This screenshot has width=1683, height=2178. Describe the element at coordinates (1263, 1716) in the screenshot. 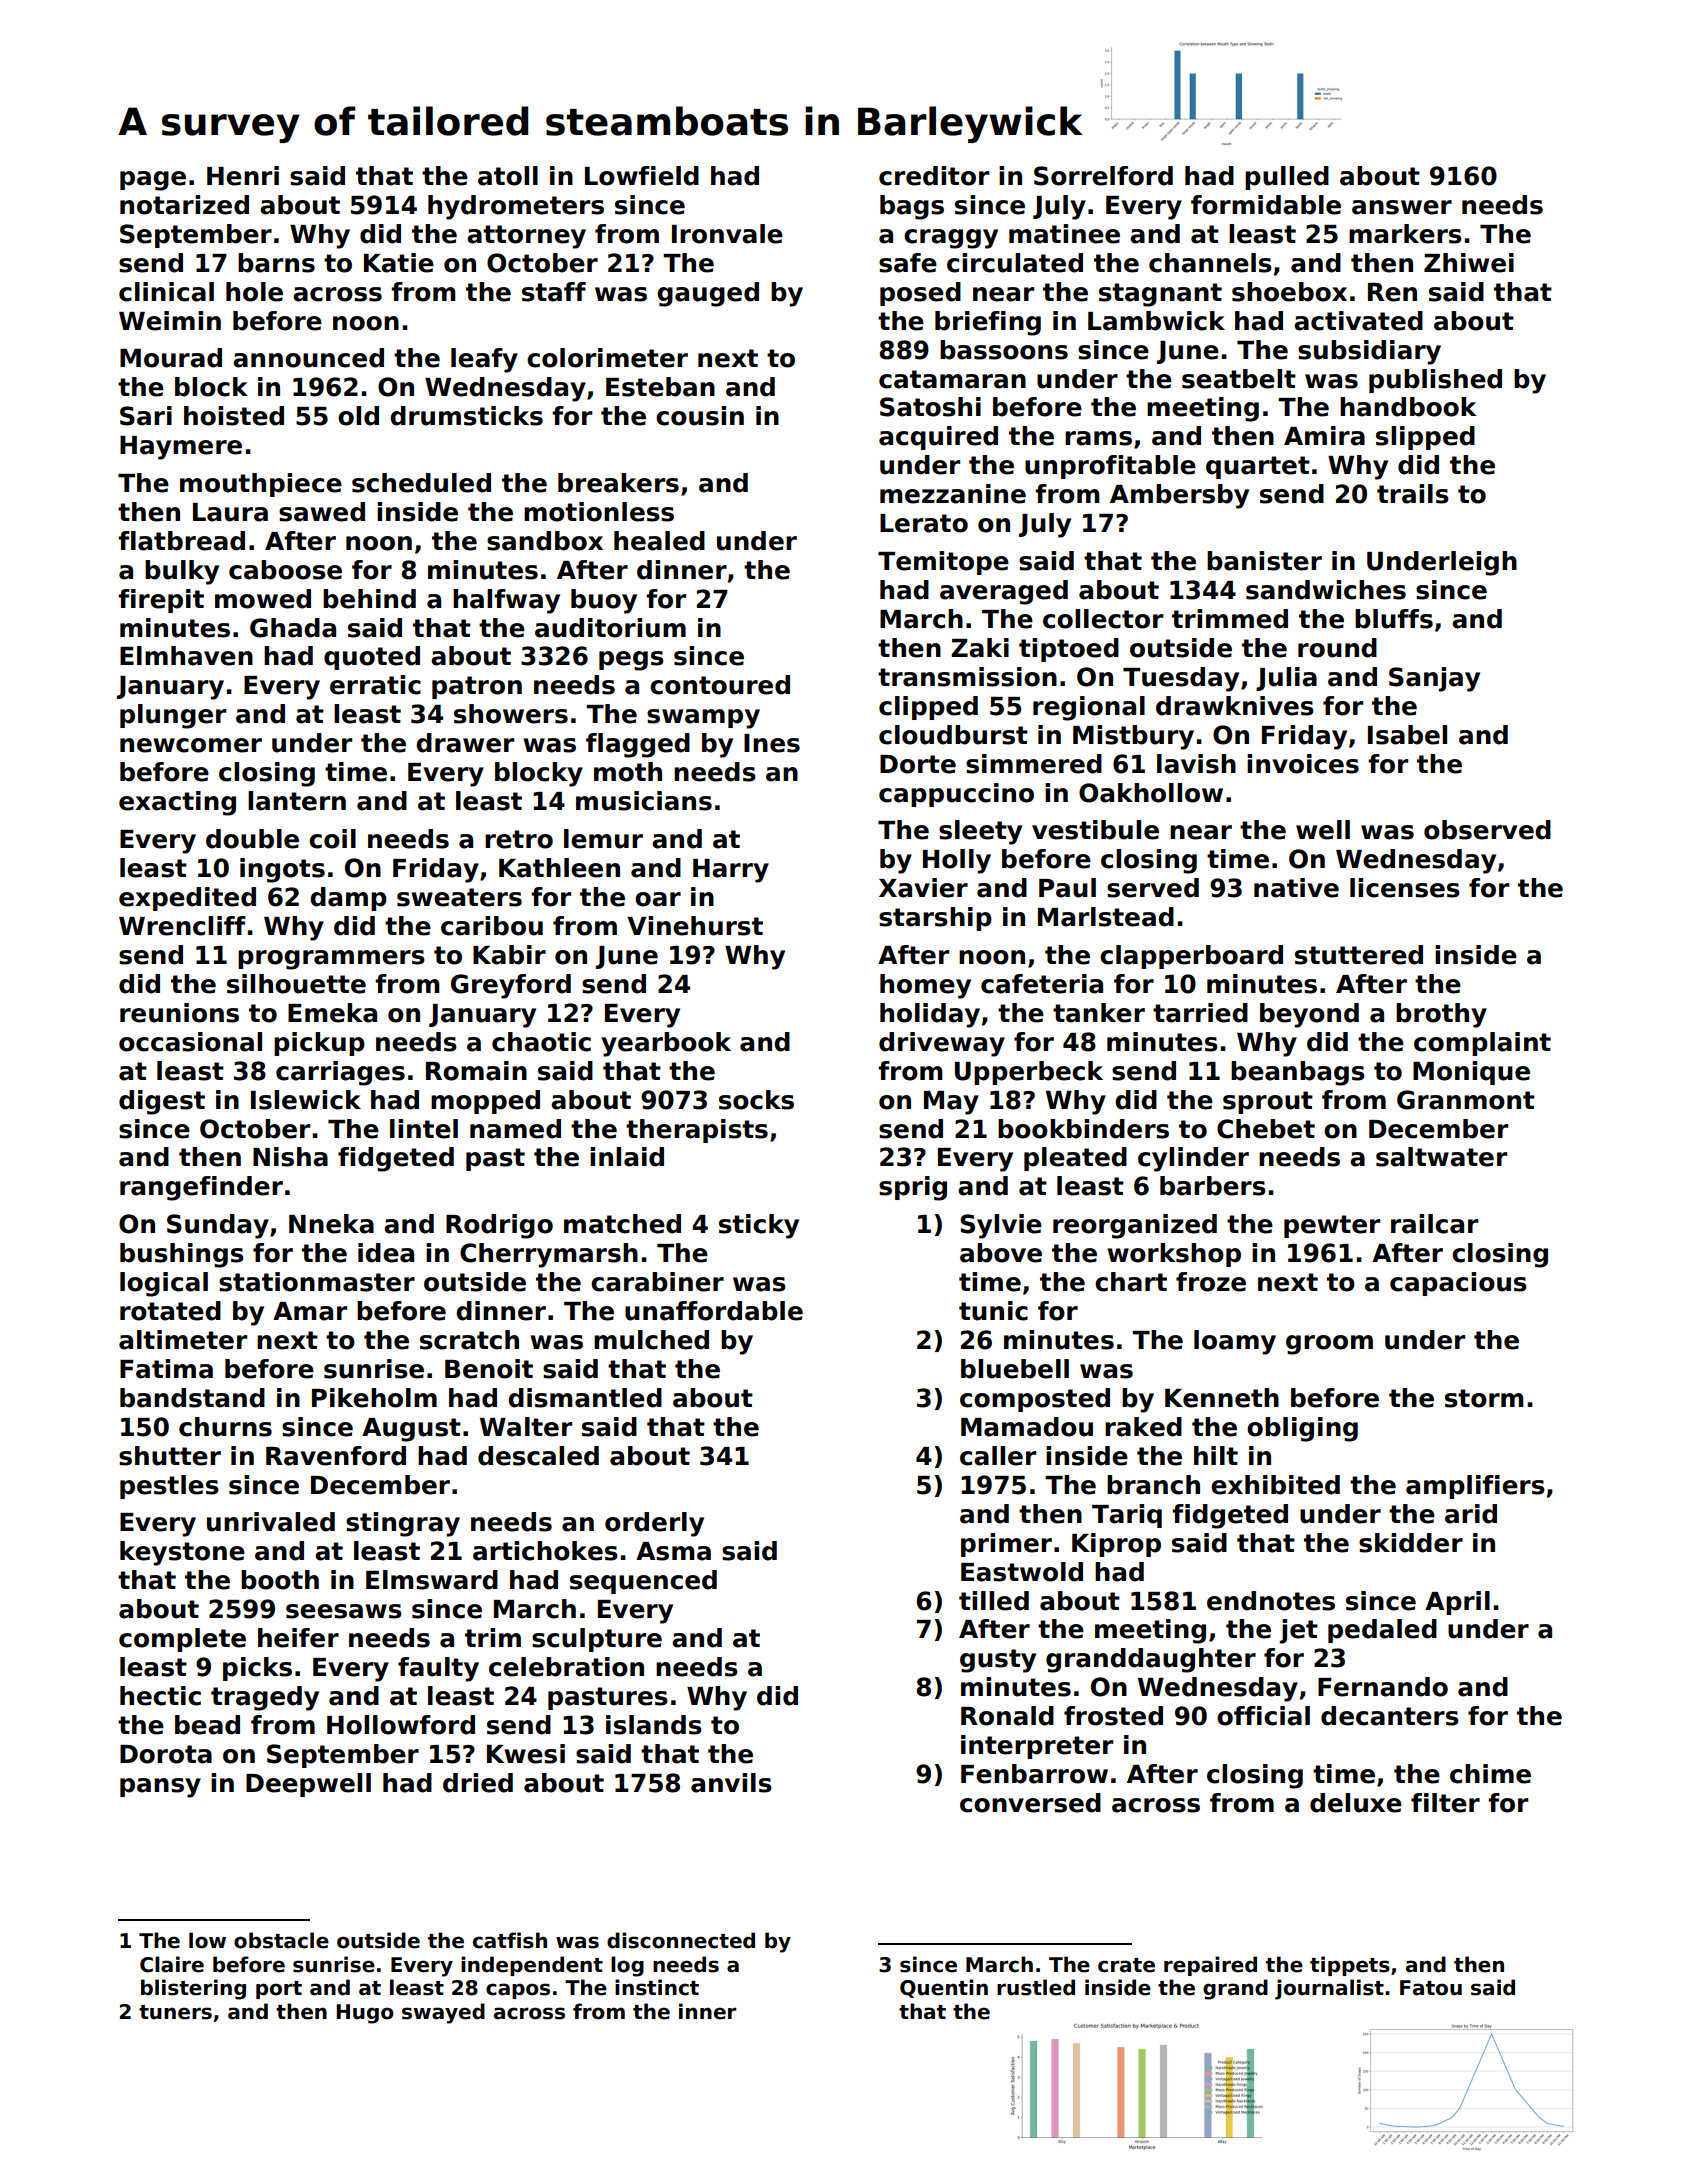

I see `official` at that location.
